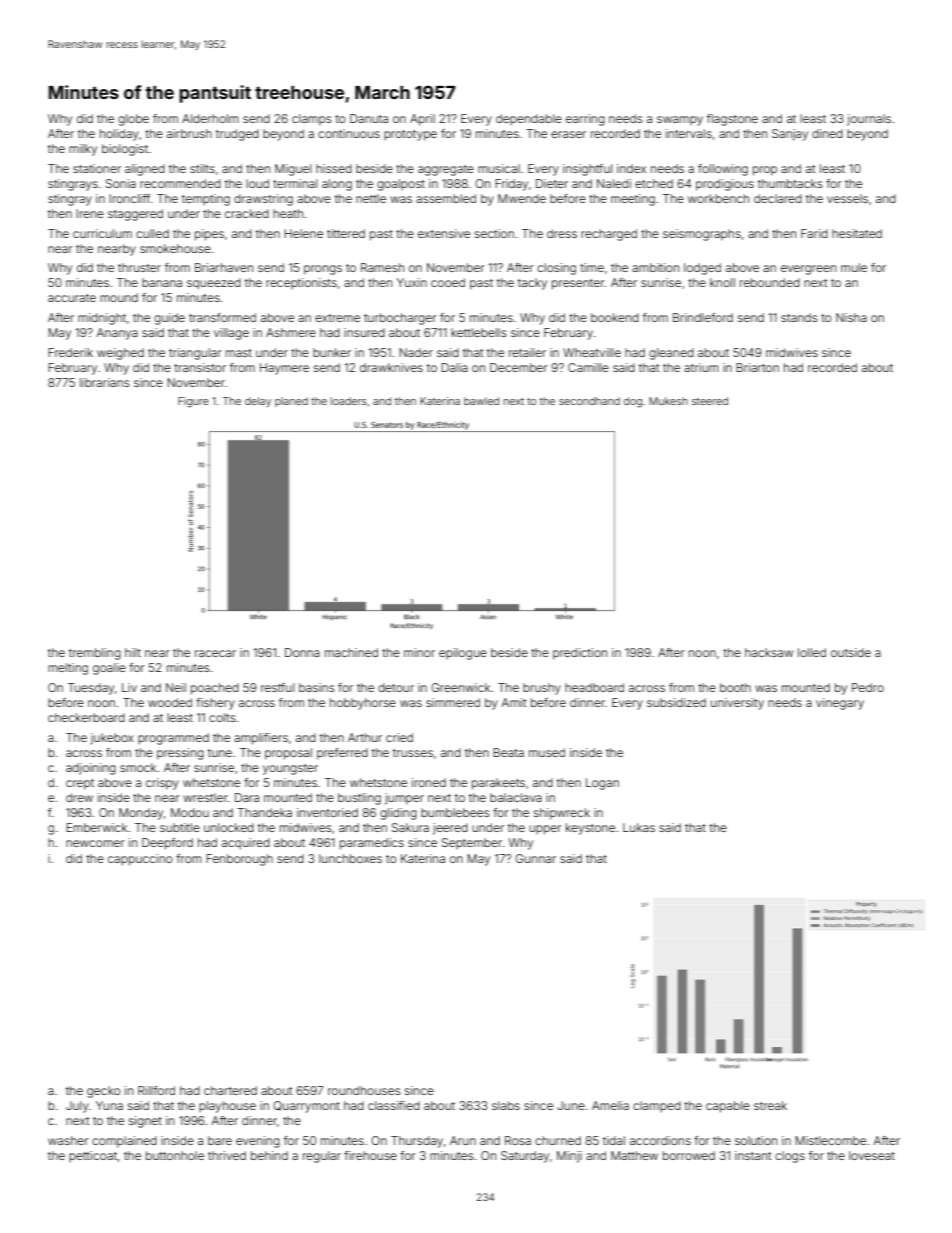 The width and height of the screenshot is (952, 1233). I want to click on secondhand, so click(589, 401).
